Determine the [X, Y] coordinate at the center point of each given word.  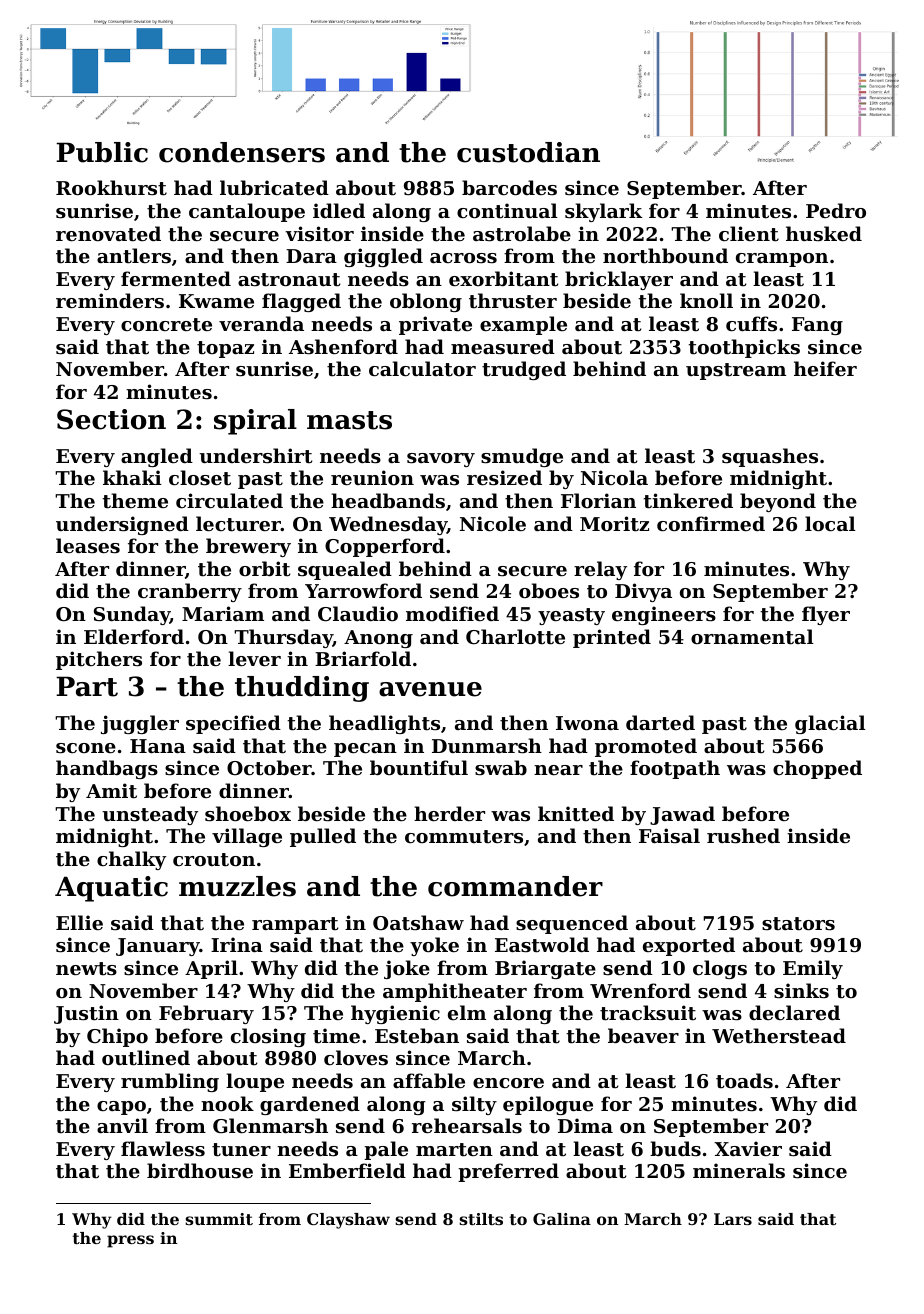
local [830, 523]
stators [798, 924]
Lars [733, 1219]
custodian [528, 152]
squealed [345, 570]
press [130, 1241]
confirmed [711, 523]
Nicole [493, 523]
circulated [229, 501]
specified [233, 724]
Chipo [117, 1037]
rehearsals [467, 1126]
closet [200, 478]
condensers [242, 152]
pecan [365, 750]
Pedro [836, 210]
